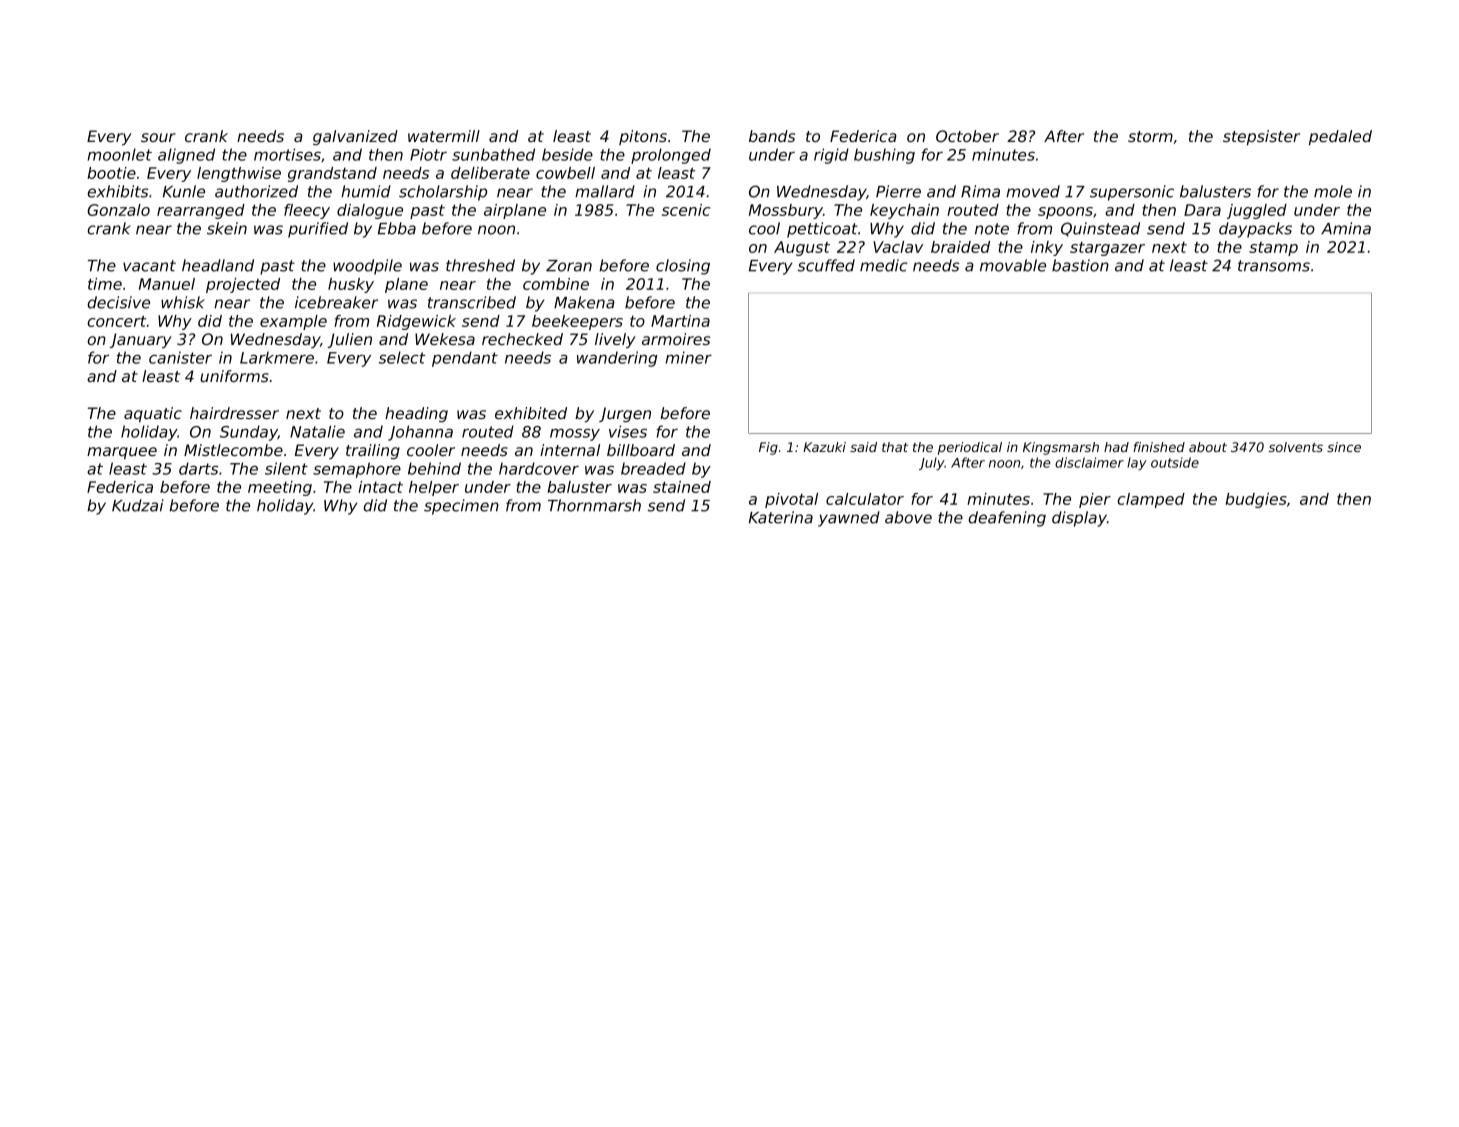 The width and height of the screenshot is (1459, 1127). What do you see at coordinates (1274, 266) in the screenshot?
I see `transoms` at bounding box center [1274, 266].
